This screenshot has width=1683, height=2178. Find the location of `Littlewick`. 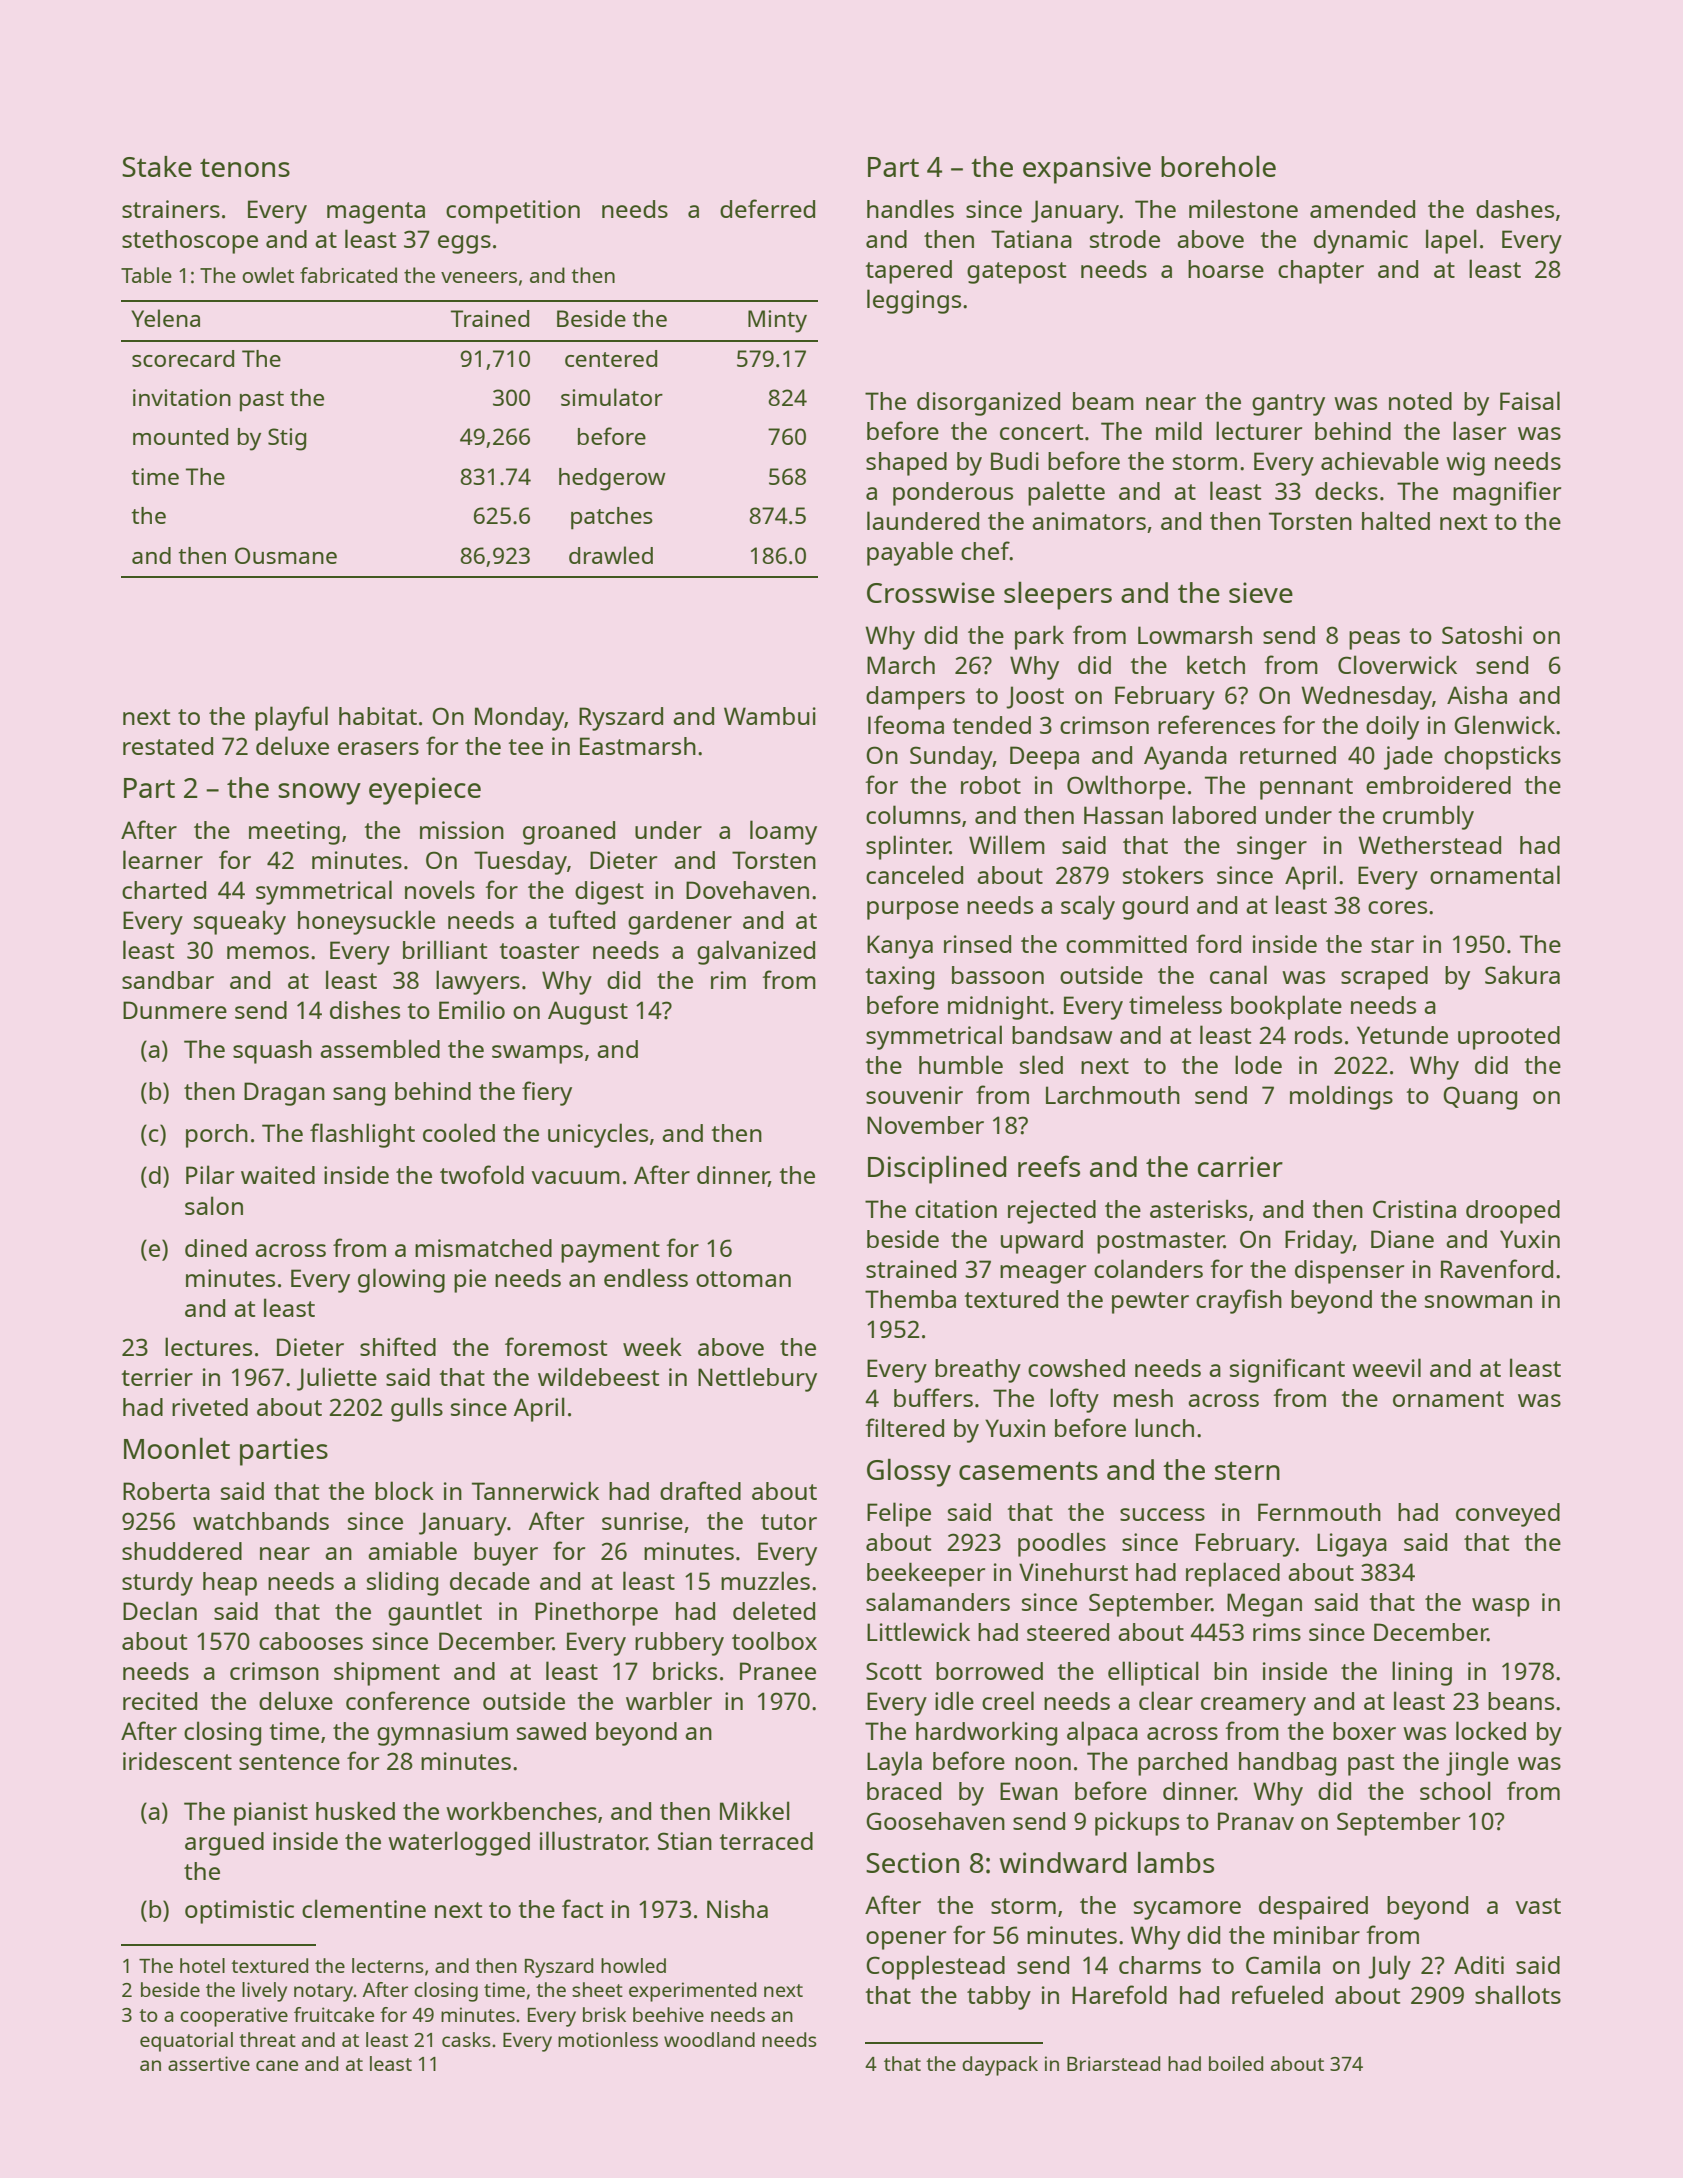

Littlewick is located at coordinates (918, 1631).
